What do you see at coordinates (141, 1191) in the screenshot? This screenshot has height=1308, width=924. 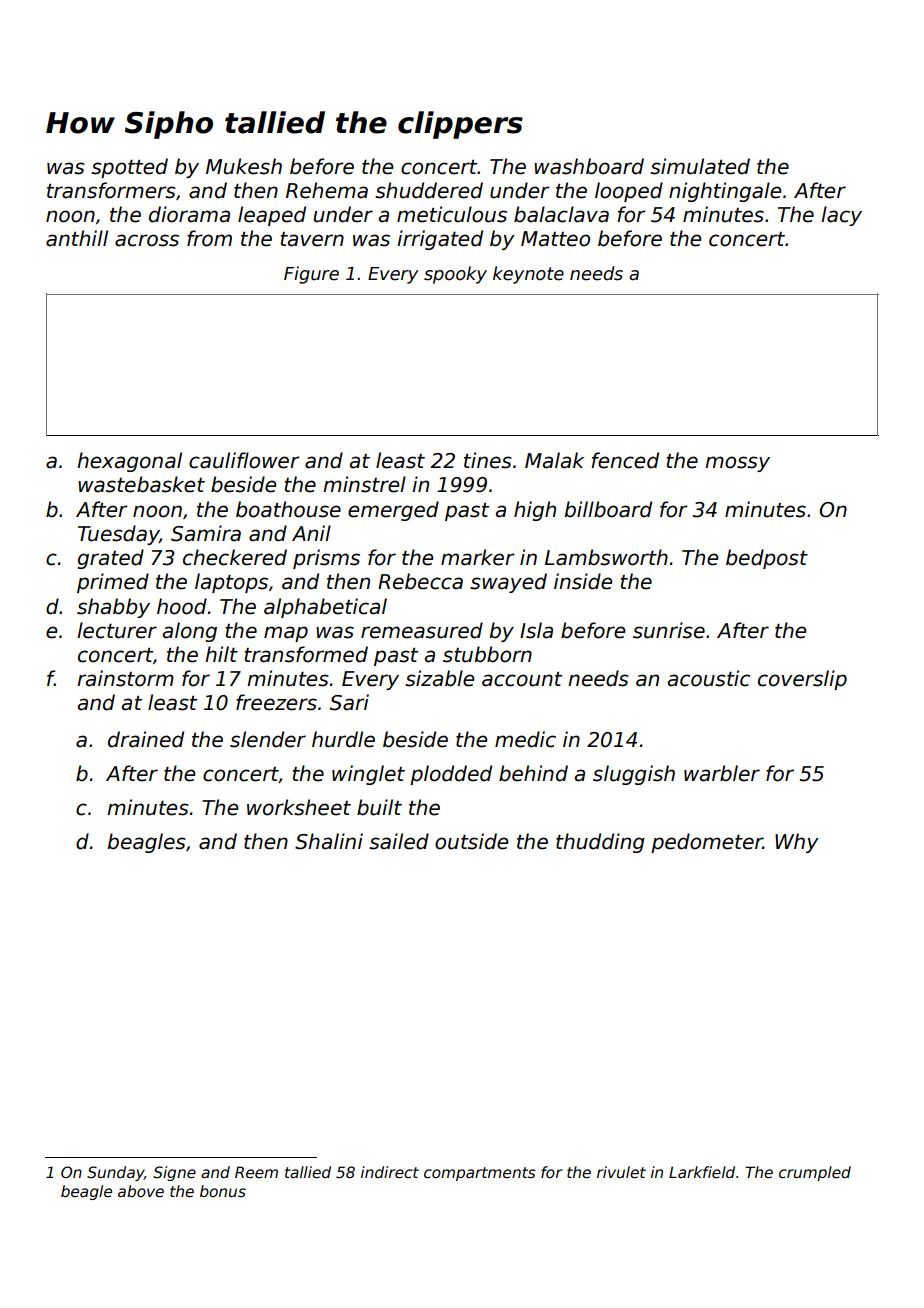 I see `above` at bounding box center [141, 1191].
